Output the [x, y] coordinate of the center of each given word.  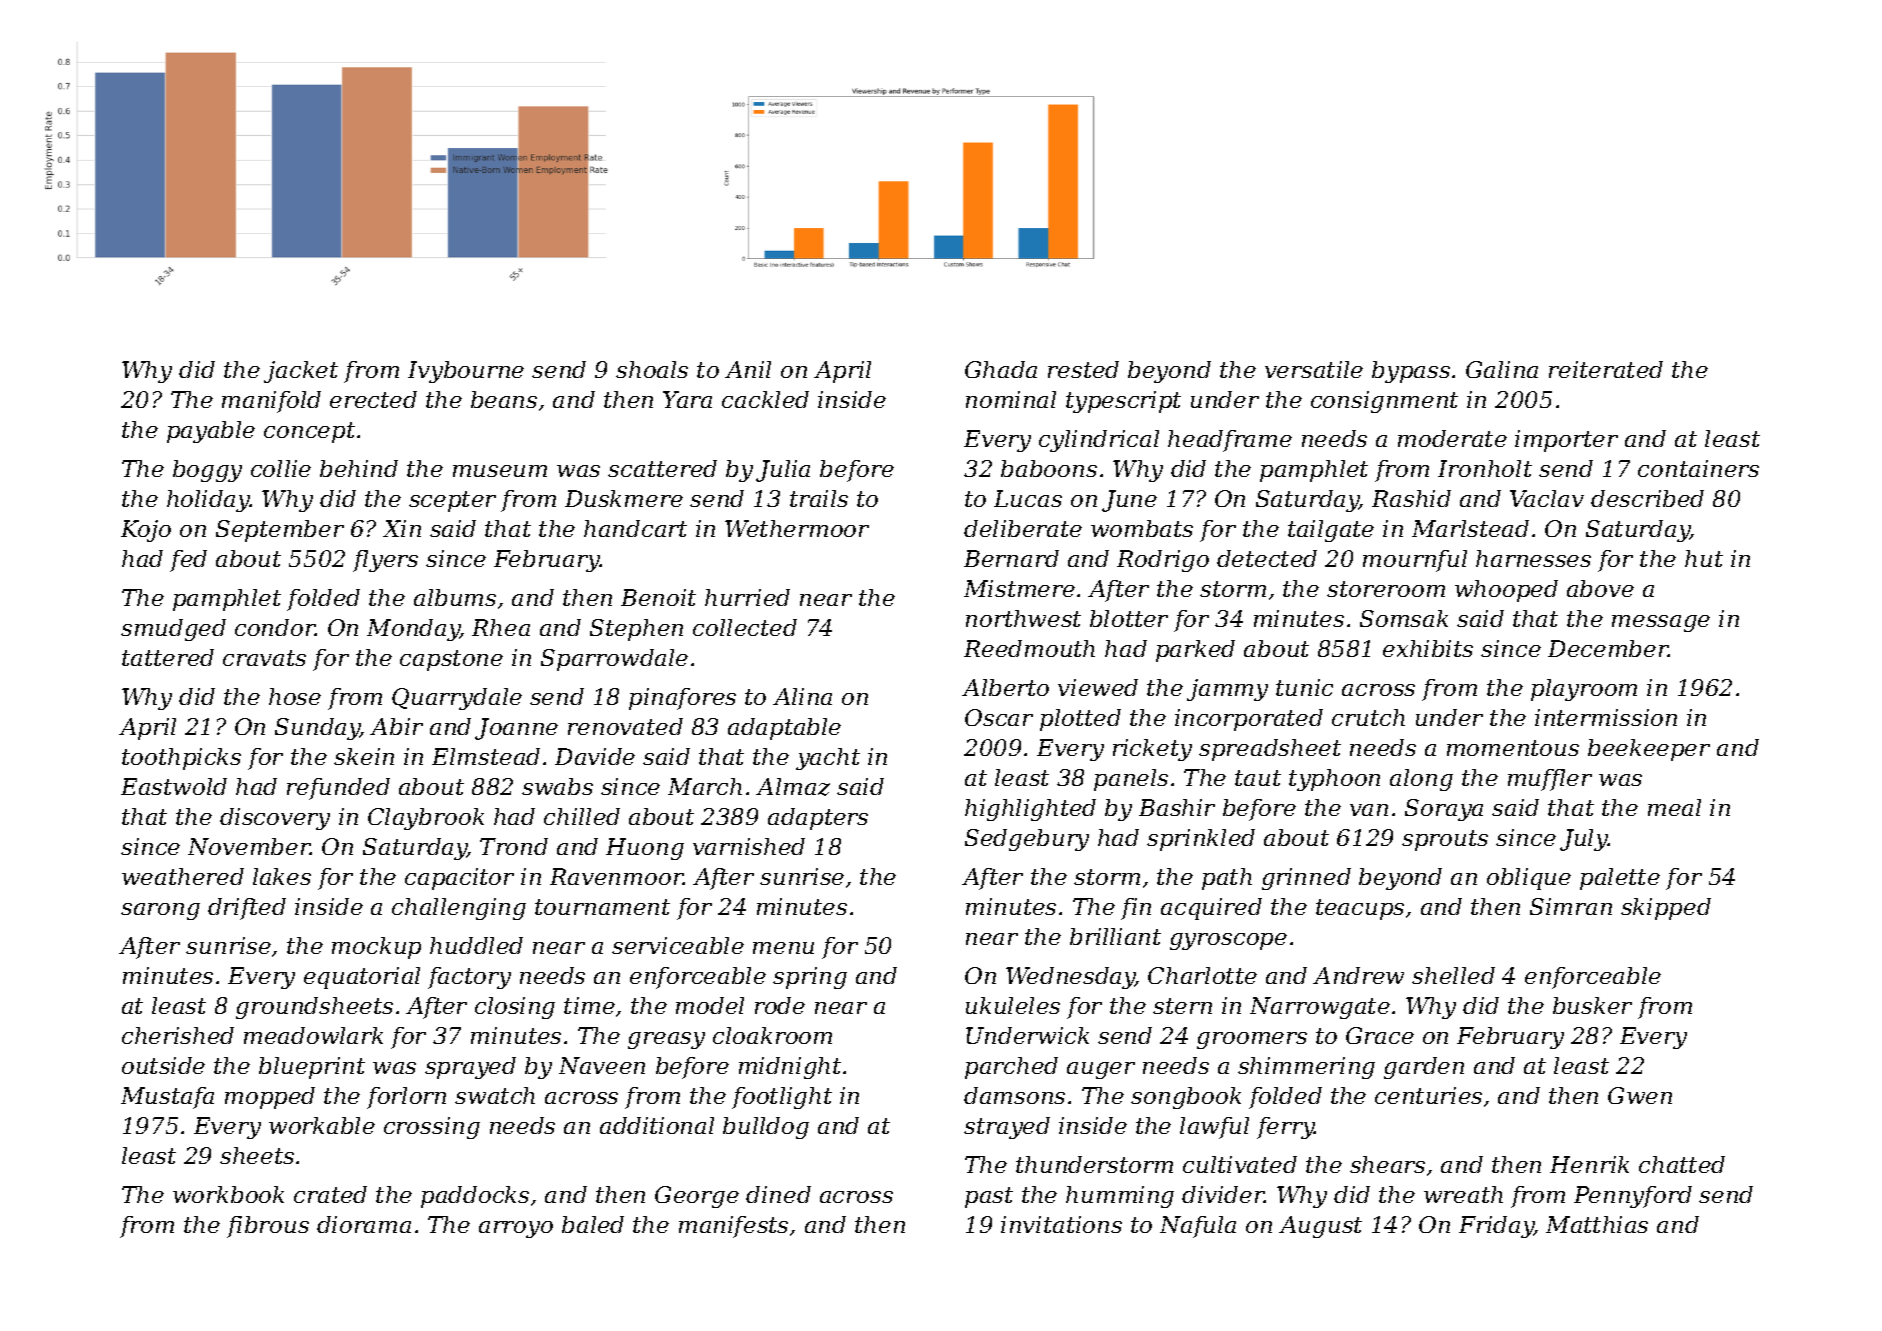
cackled [765, 399]
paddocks [475, 1197]
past [989, 1197]
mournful [1415, 561]
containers [1698, 468]
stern [1182, 1006]
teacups [1360, 909]
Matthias [1597, 1224]
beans [504, 399]
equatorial [362, 978]
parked [1195, 651]
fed [188, 561]
